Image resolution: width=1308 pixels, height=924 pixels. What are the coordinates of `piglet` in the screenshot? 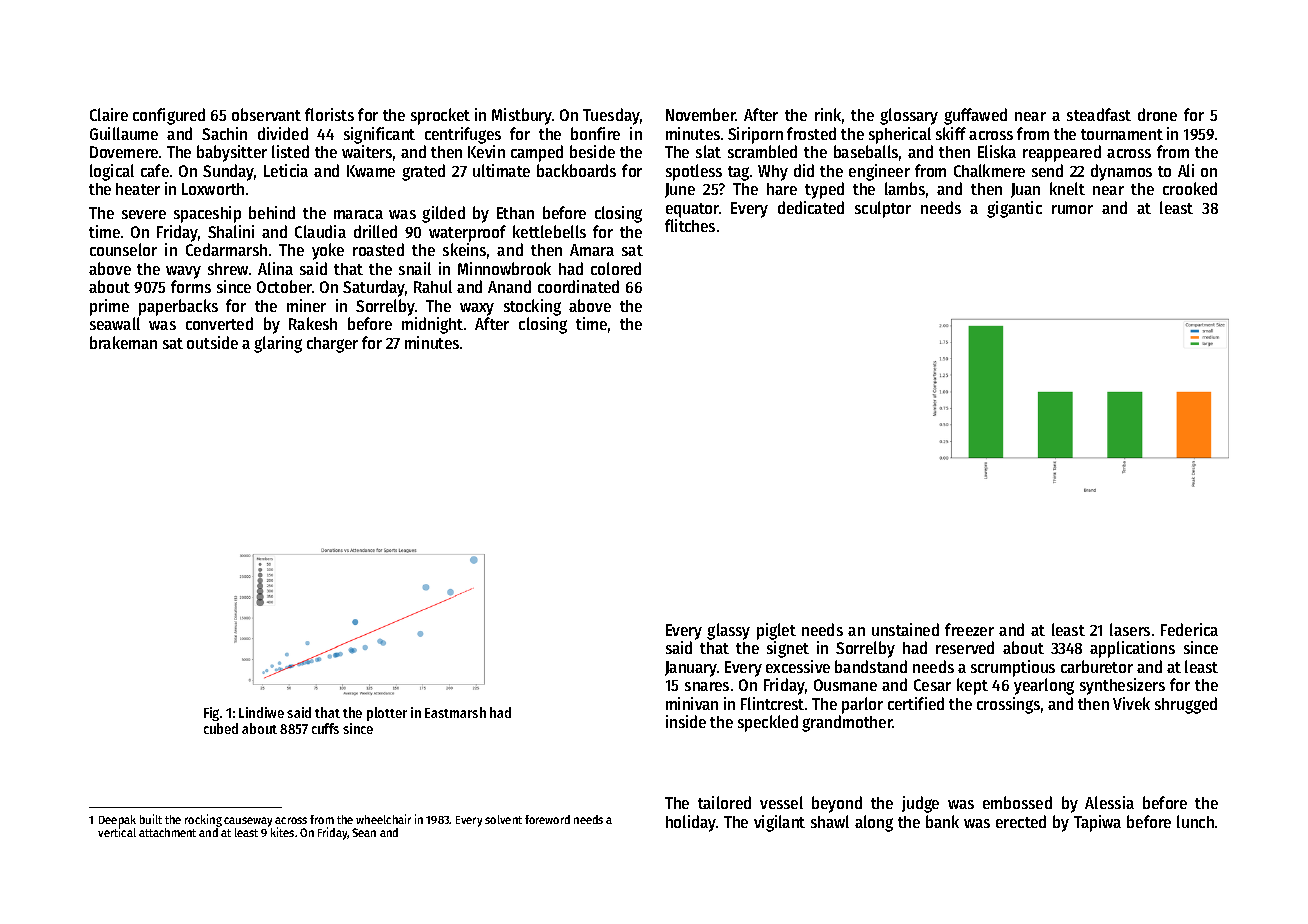 It's located at (776, 631).
